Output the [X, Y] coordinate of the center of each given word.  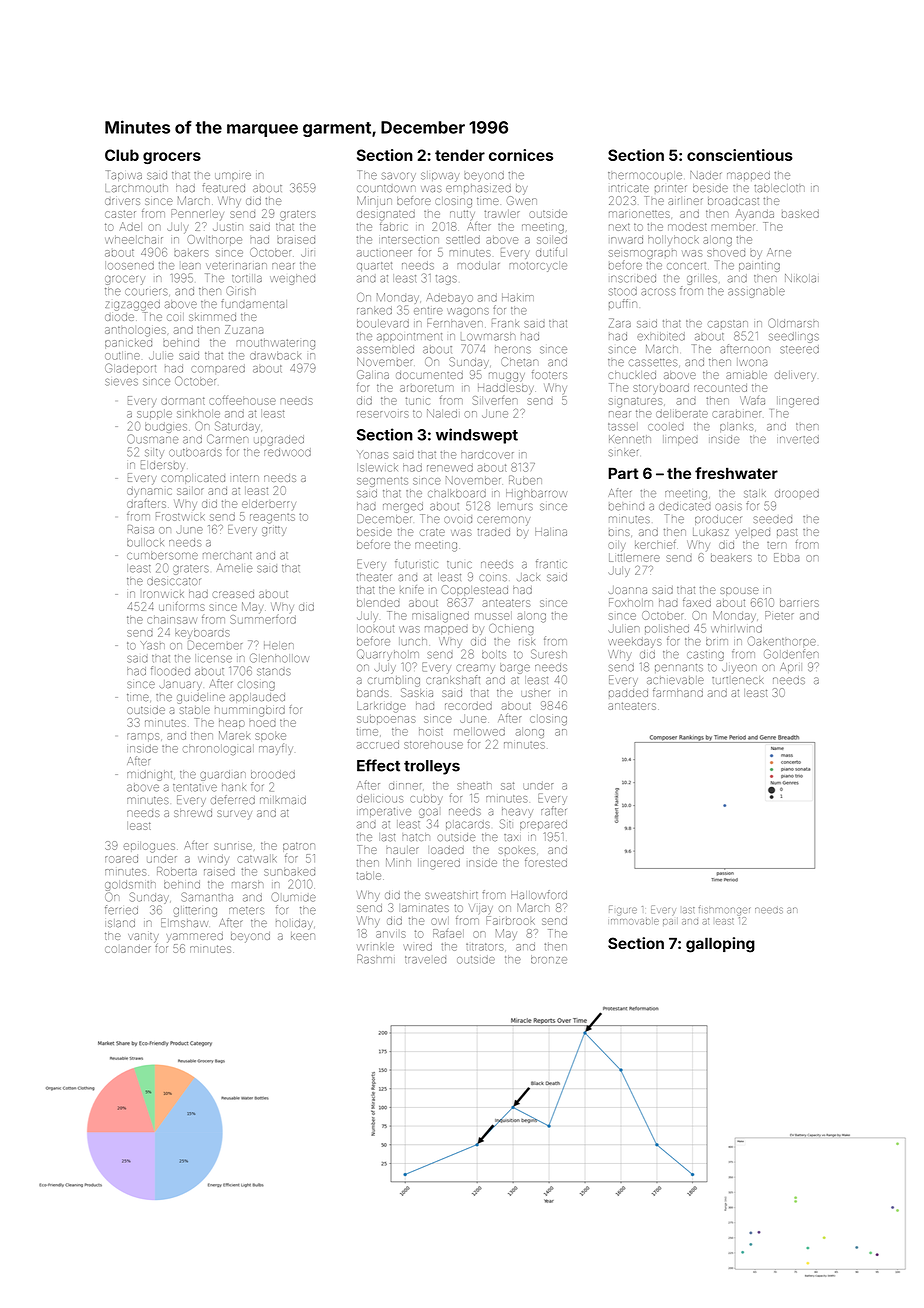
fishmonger [724, 911]
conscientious [740, 155]
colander [128, 949]
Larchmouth [135, 188]
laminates [425, 908]
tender [460, 155]
